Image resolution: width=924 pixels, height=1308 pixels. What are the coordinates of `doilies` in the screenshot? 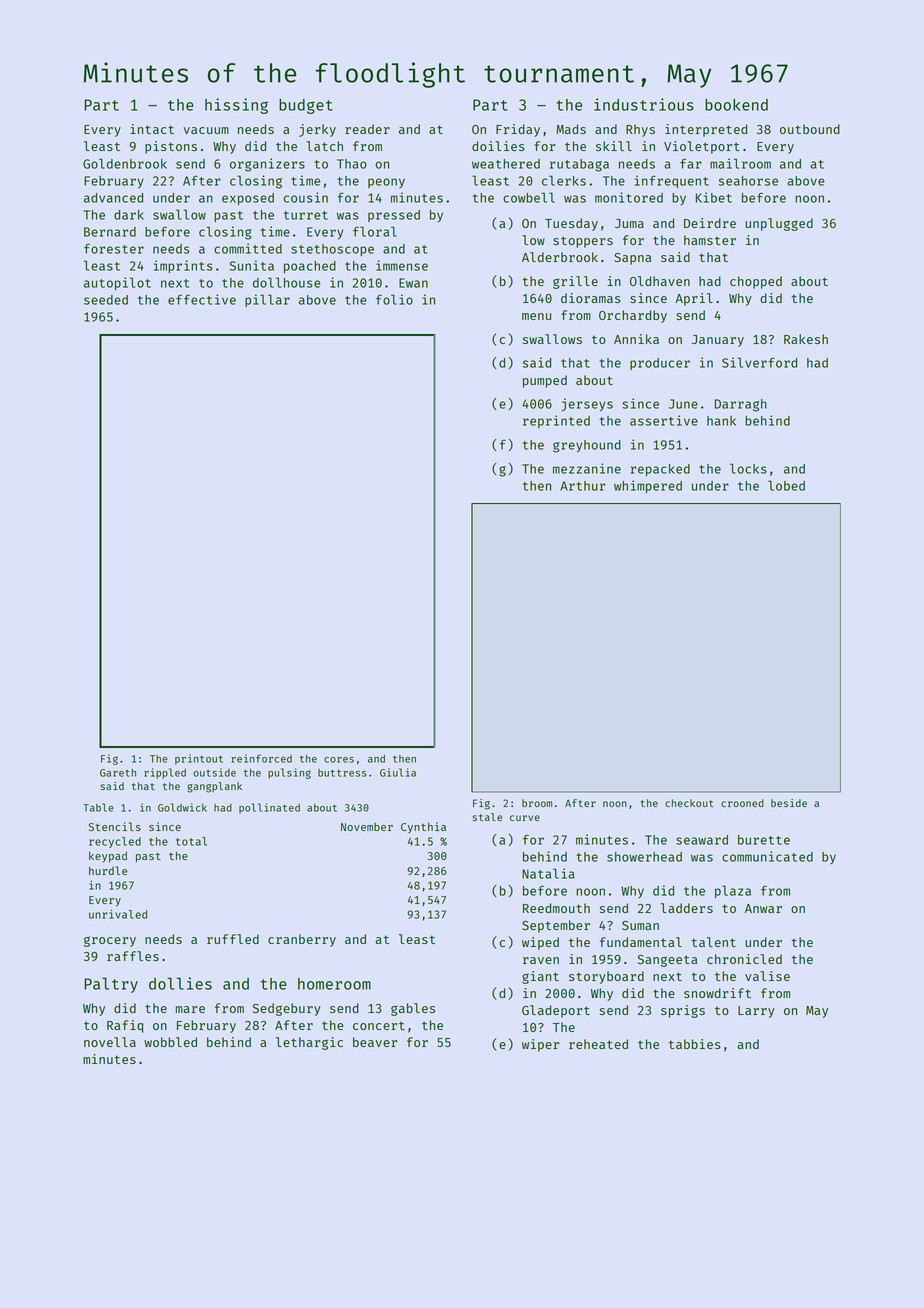 It's located at (498, 146).
